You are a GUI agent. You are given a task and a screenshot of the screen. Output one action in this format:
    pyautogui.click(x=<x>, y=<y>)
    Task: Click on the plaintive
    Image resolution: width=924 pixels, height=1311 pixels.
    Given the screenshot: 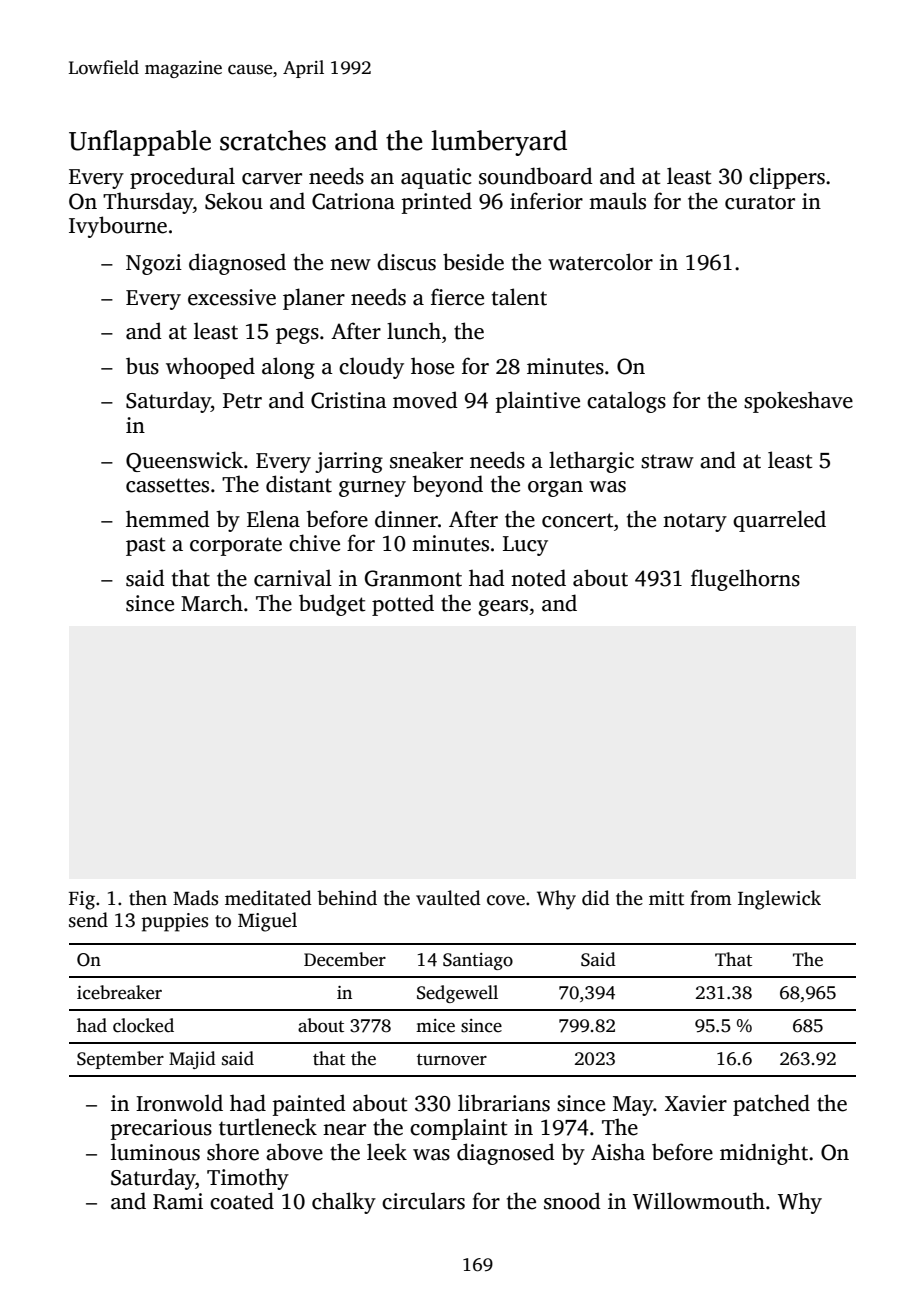 What is the action you would take?
    pyautogui.click(x=538, y=402)
